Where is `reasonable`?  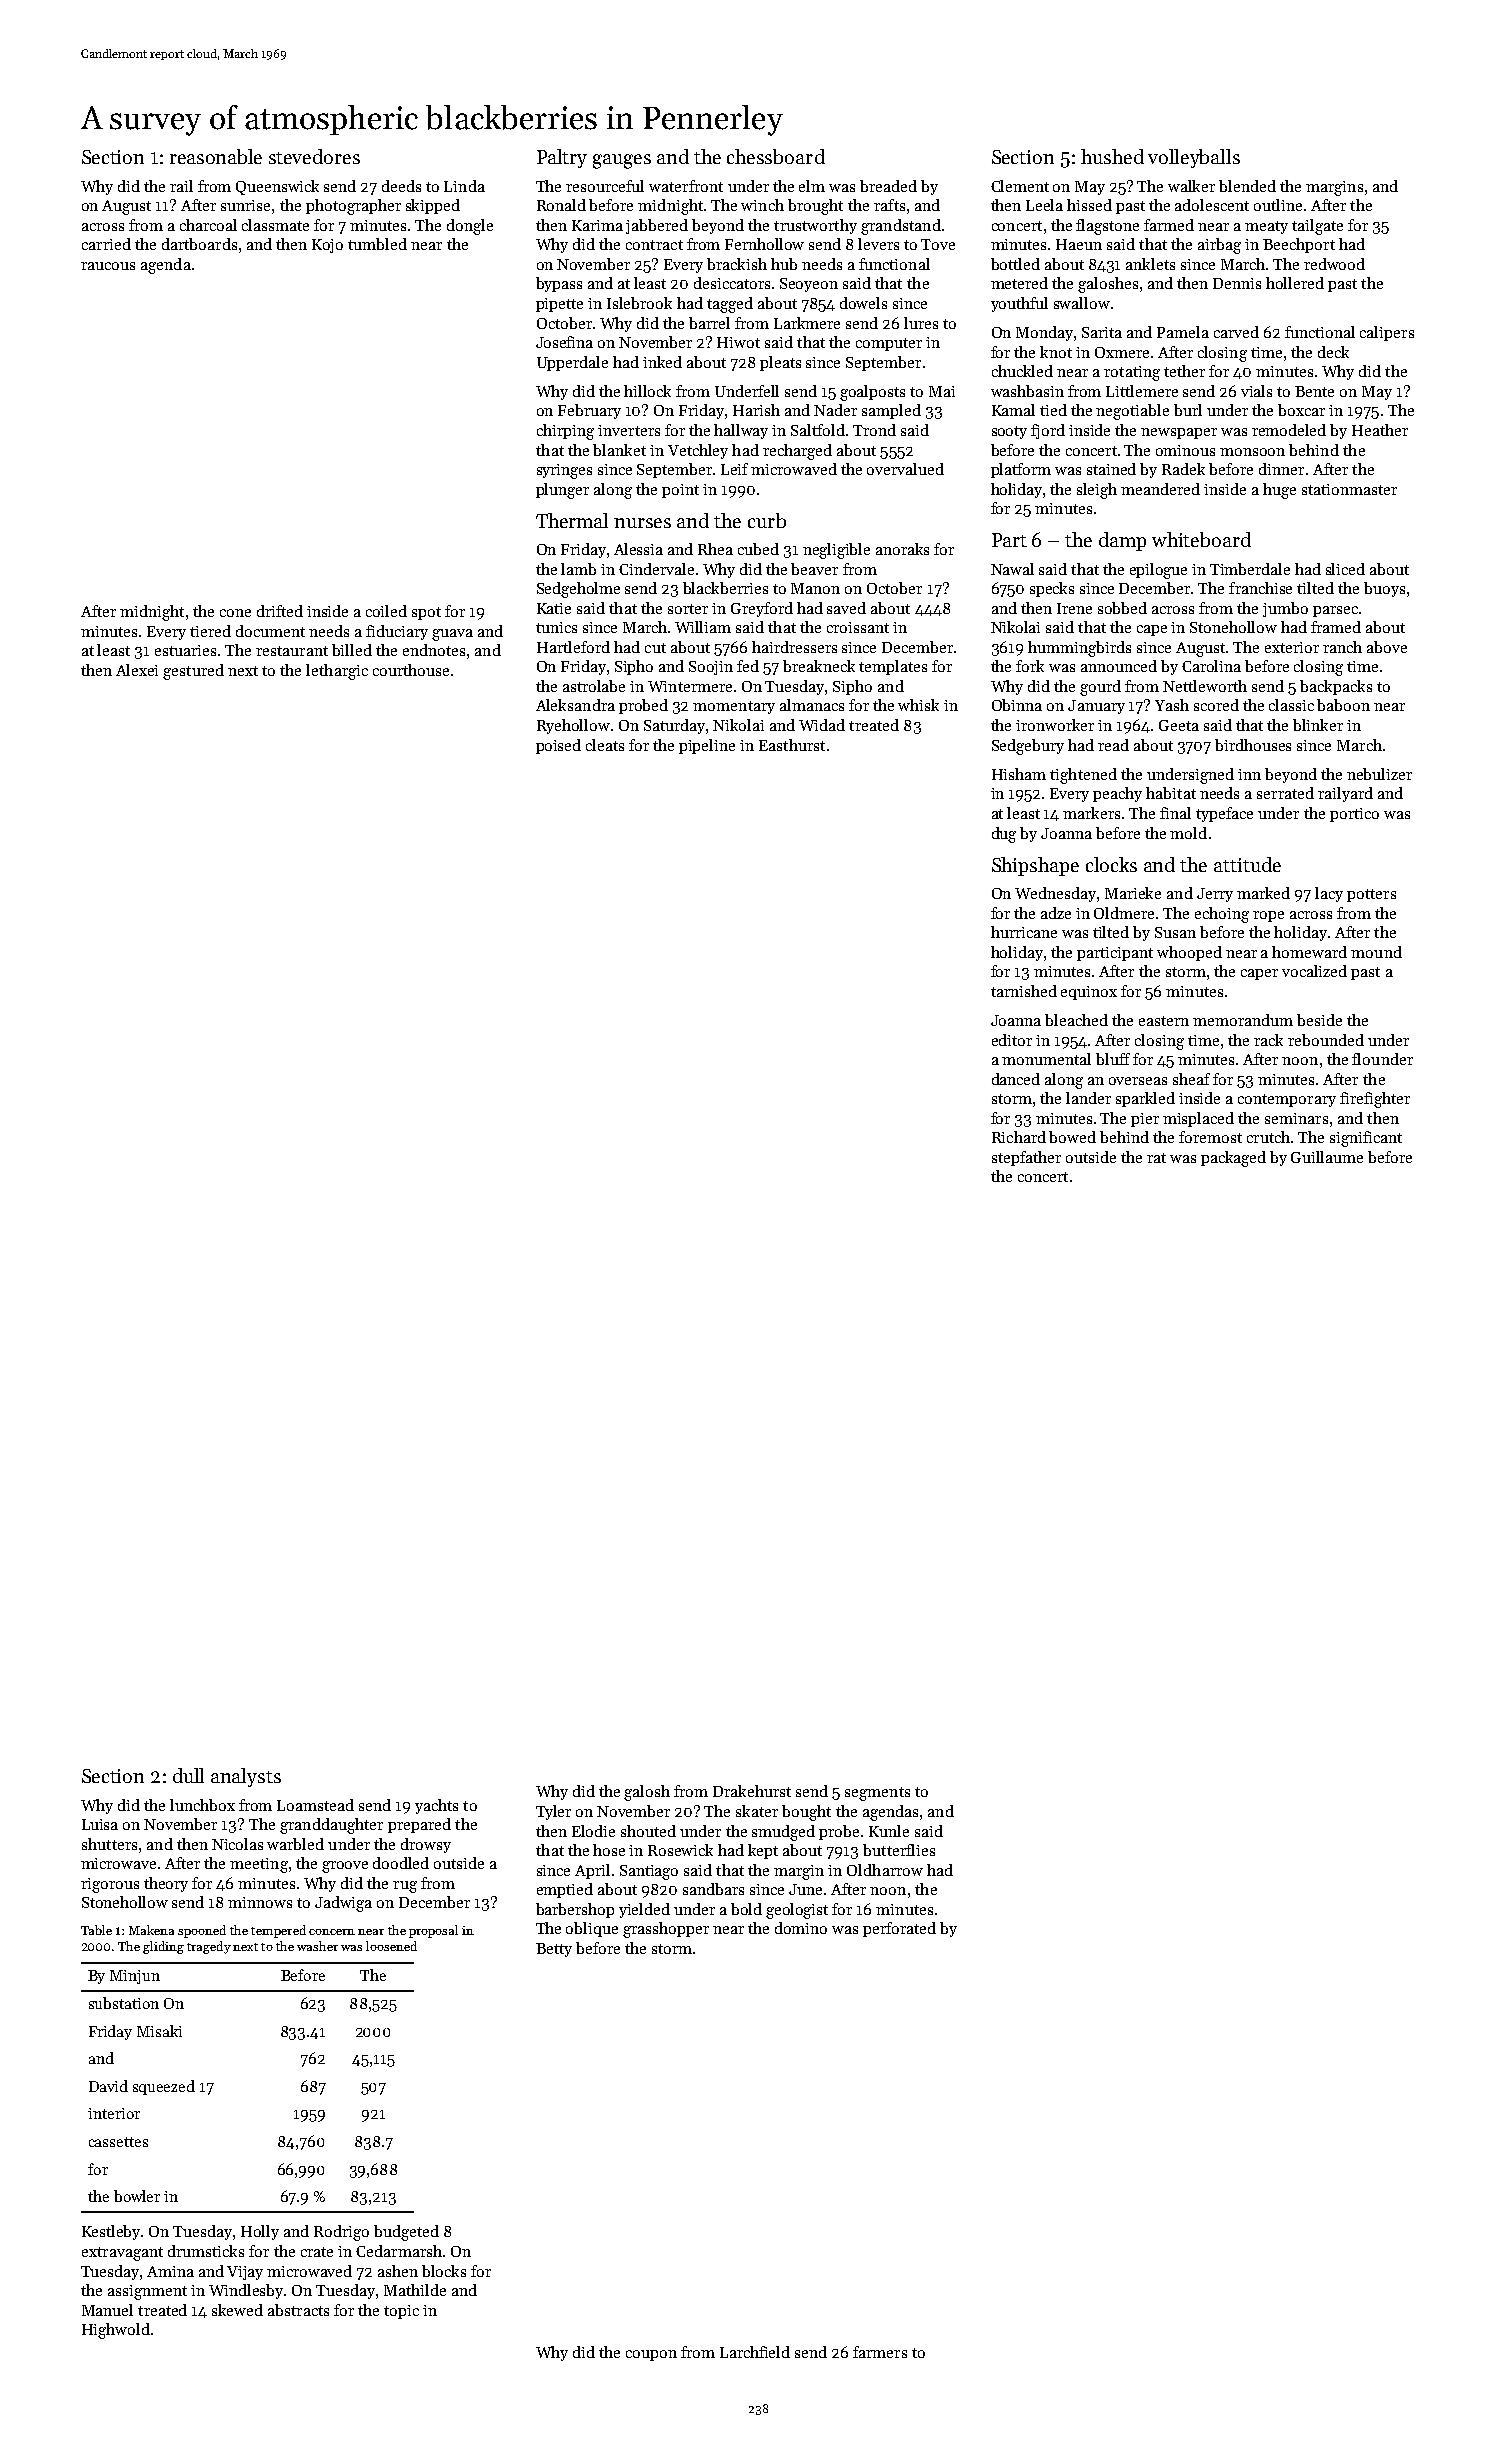 reasonable is located at coordinates (216, 156).
